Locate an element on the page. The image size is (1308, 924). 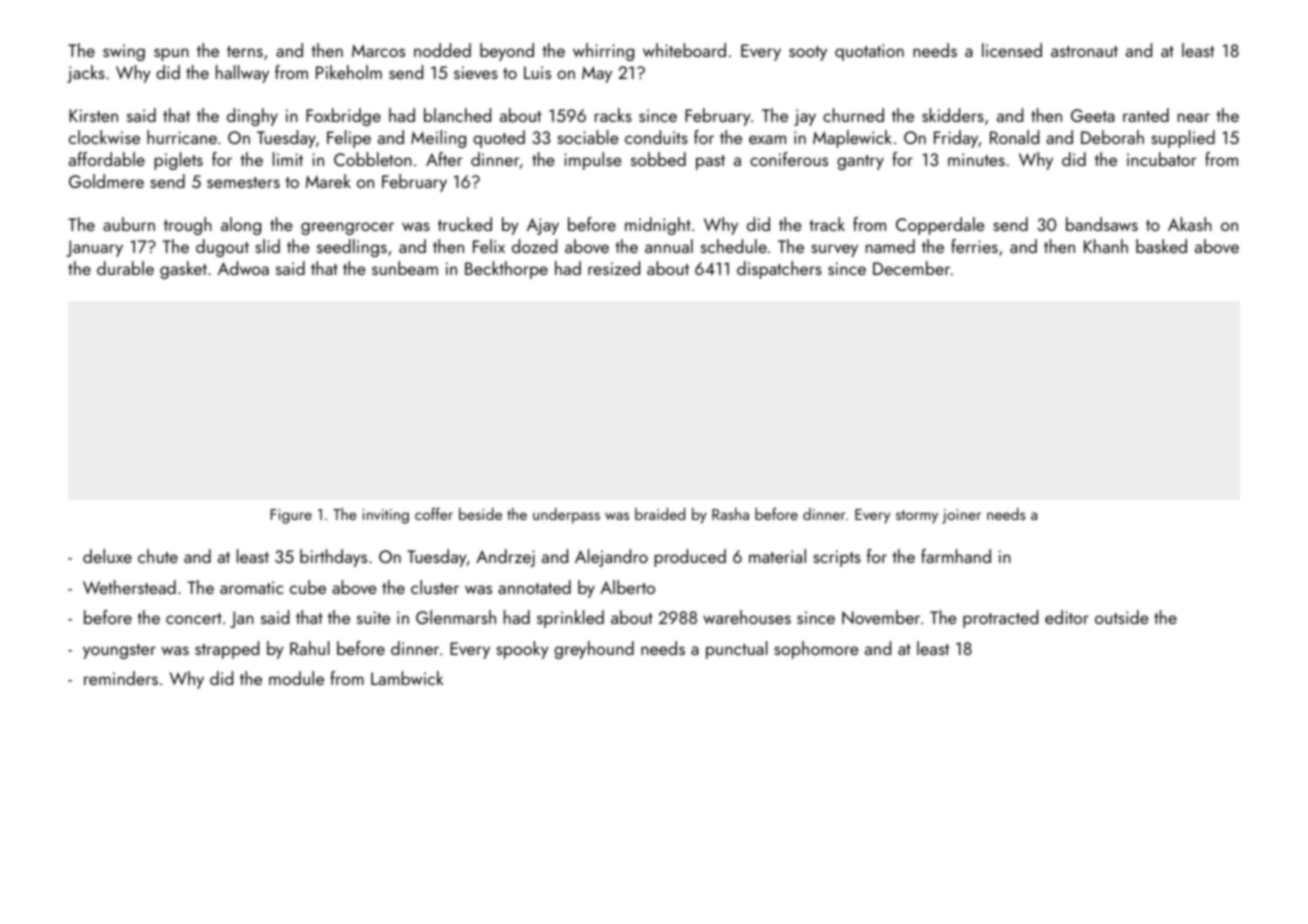
gasket is located at coordinates (183, 270).
